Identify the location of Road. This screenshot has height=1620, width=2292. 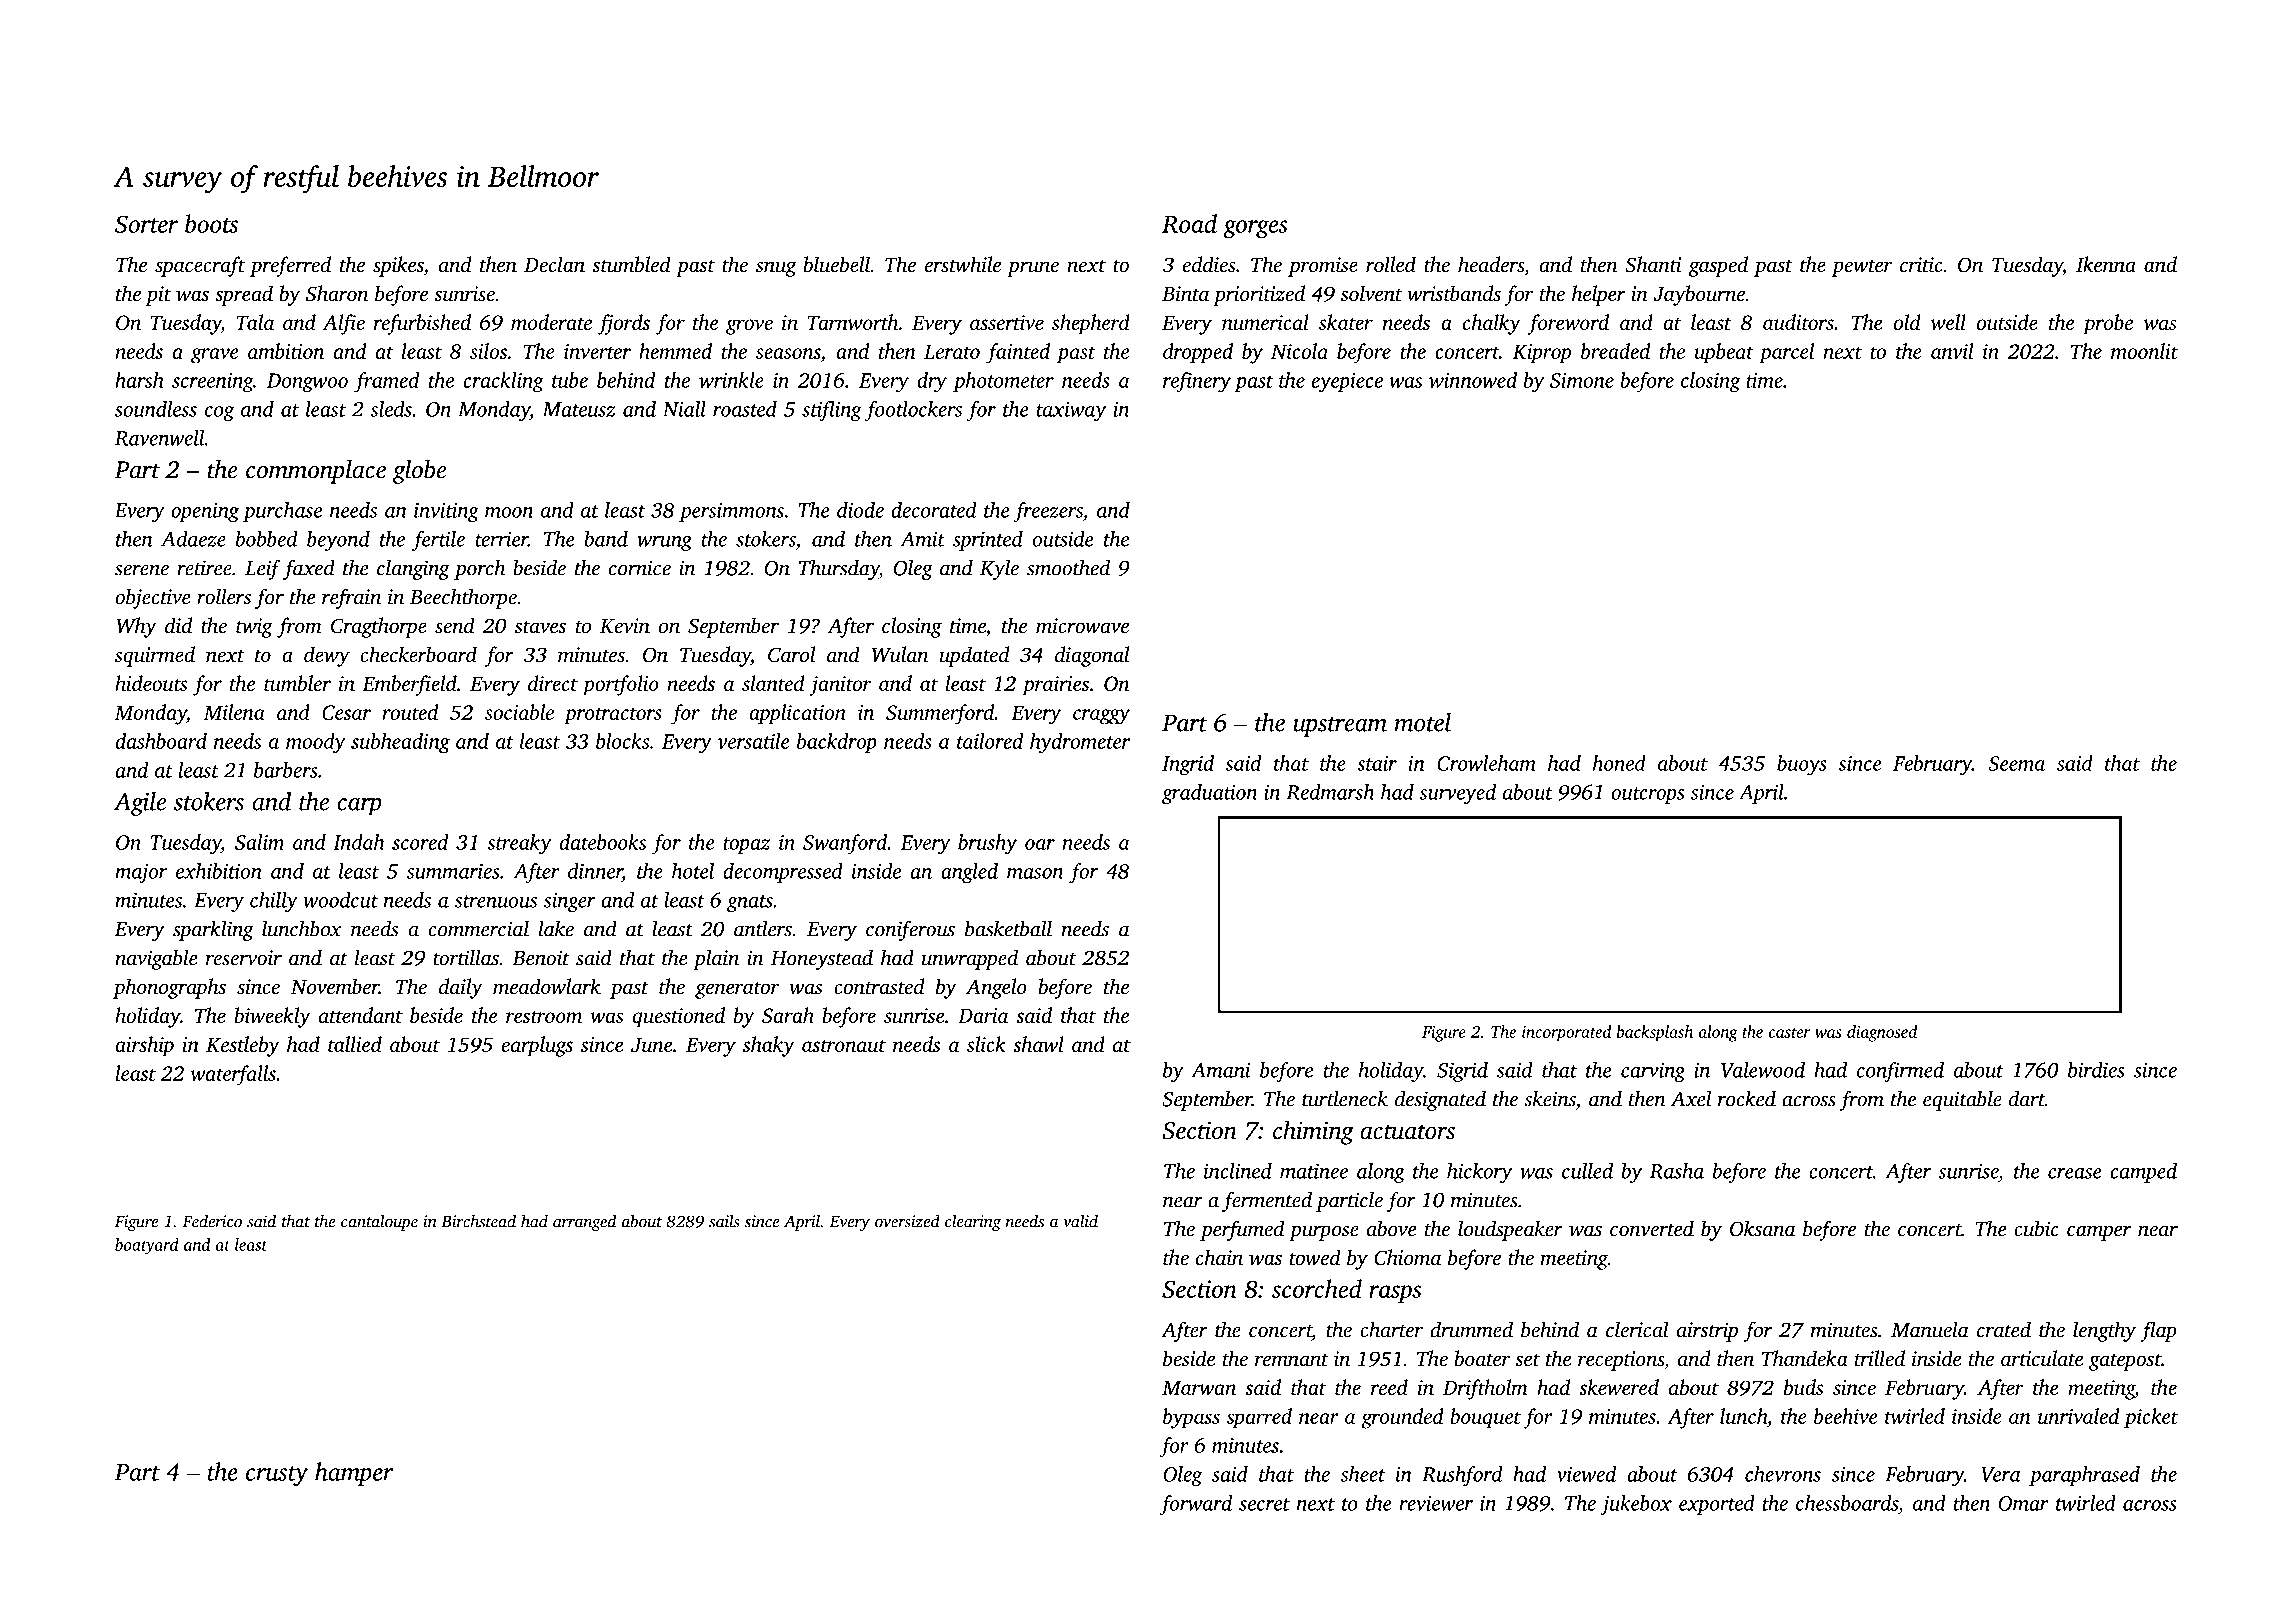
(1189, 223).
